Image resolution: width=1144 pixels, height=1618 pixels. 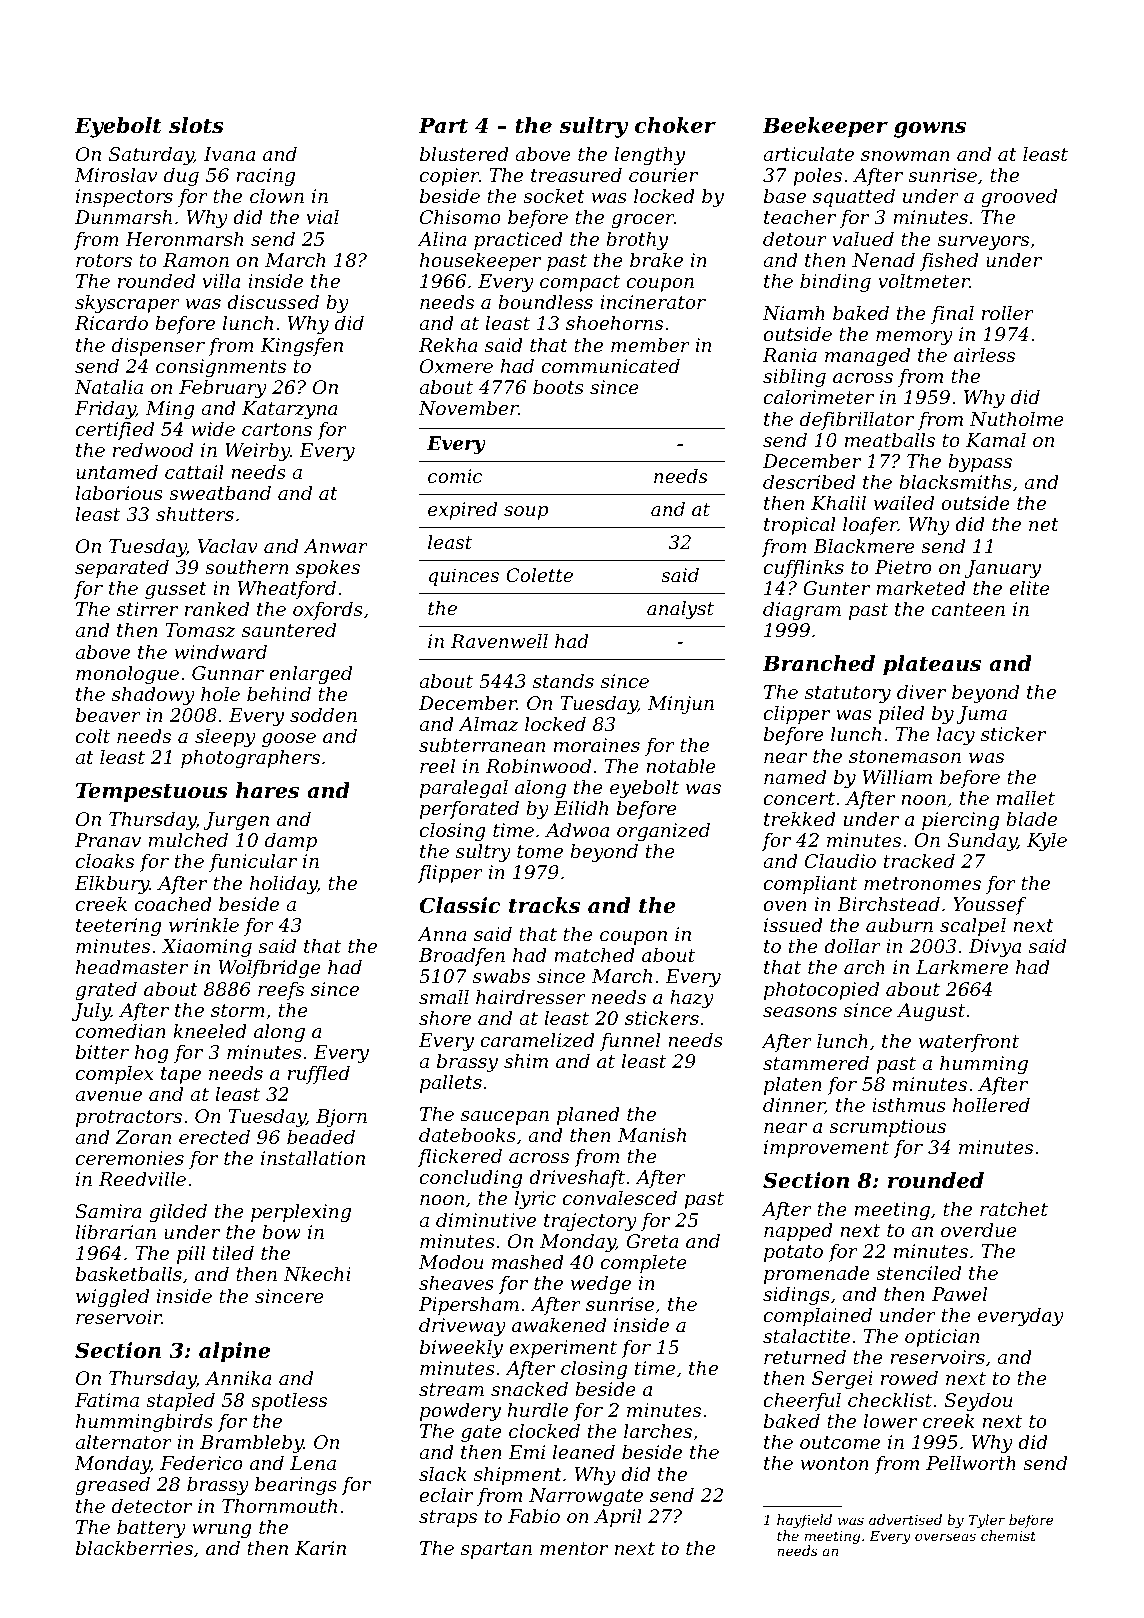 I want to click on gowns, so click(x=930, y=130).
